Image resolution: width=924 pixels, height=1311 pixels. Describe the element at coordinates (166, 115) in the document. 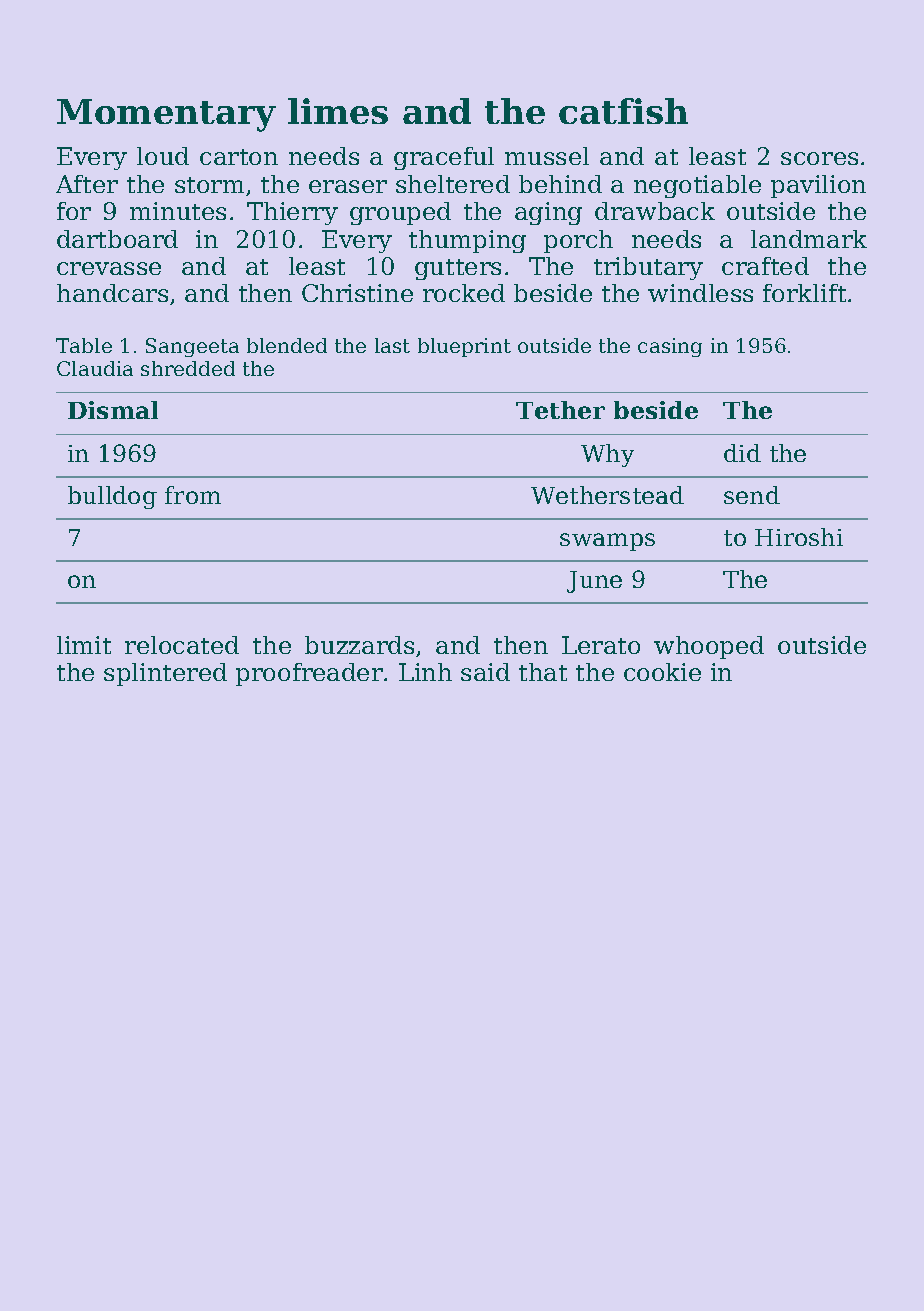

I see `Momentary` at that location.
